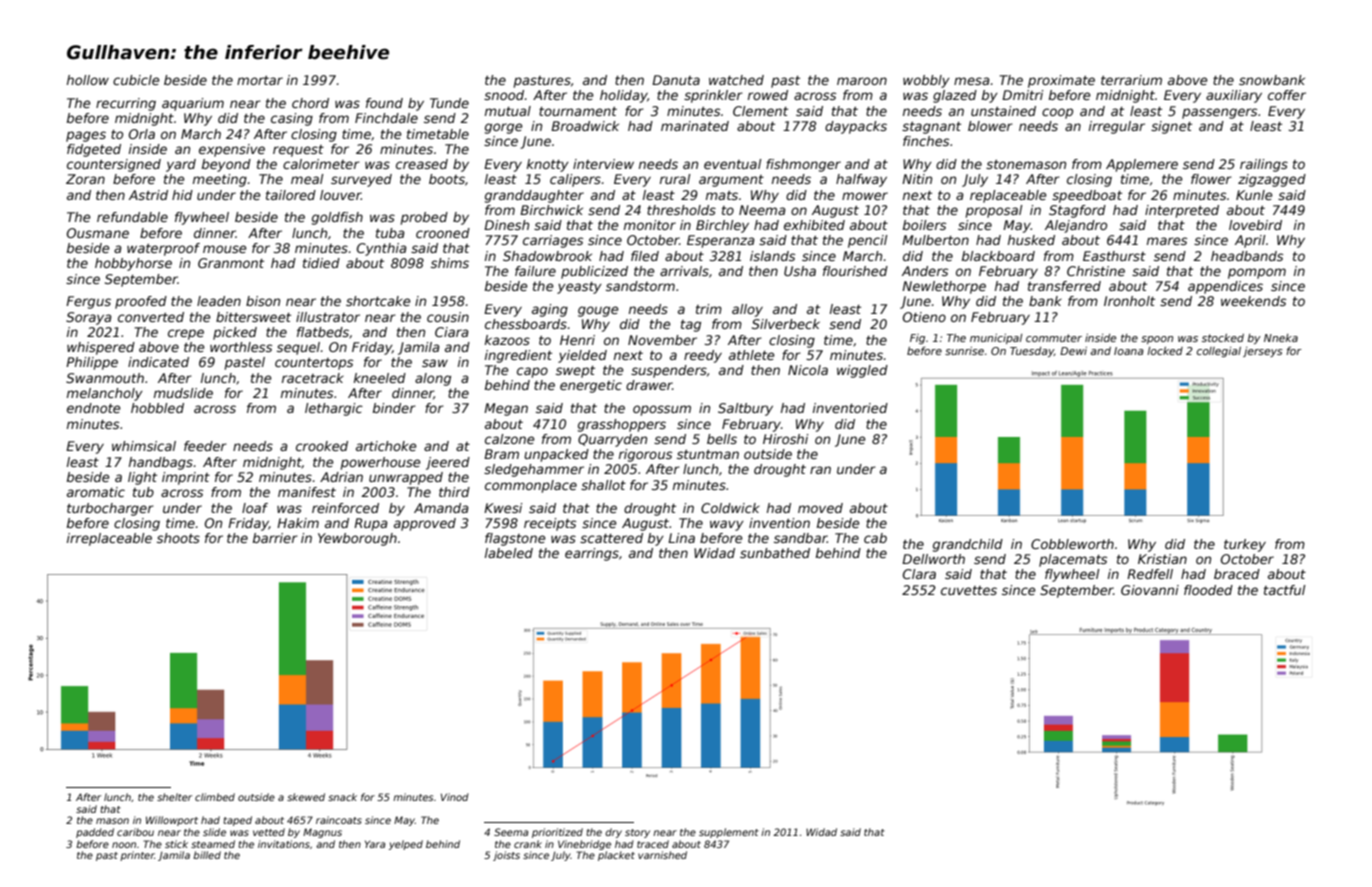  Describe the element at coordinates (328, 317) in the image. I see `illustrator` at that location.
